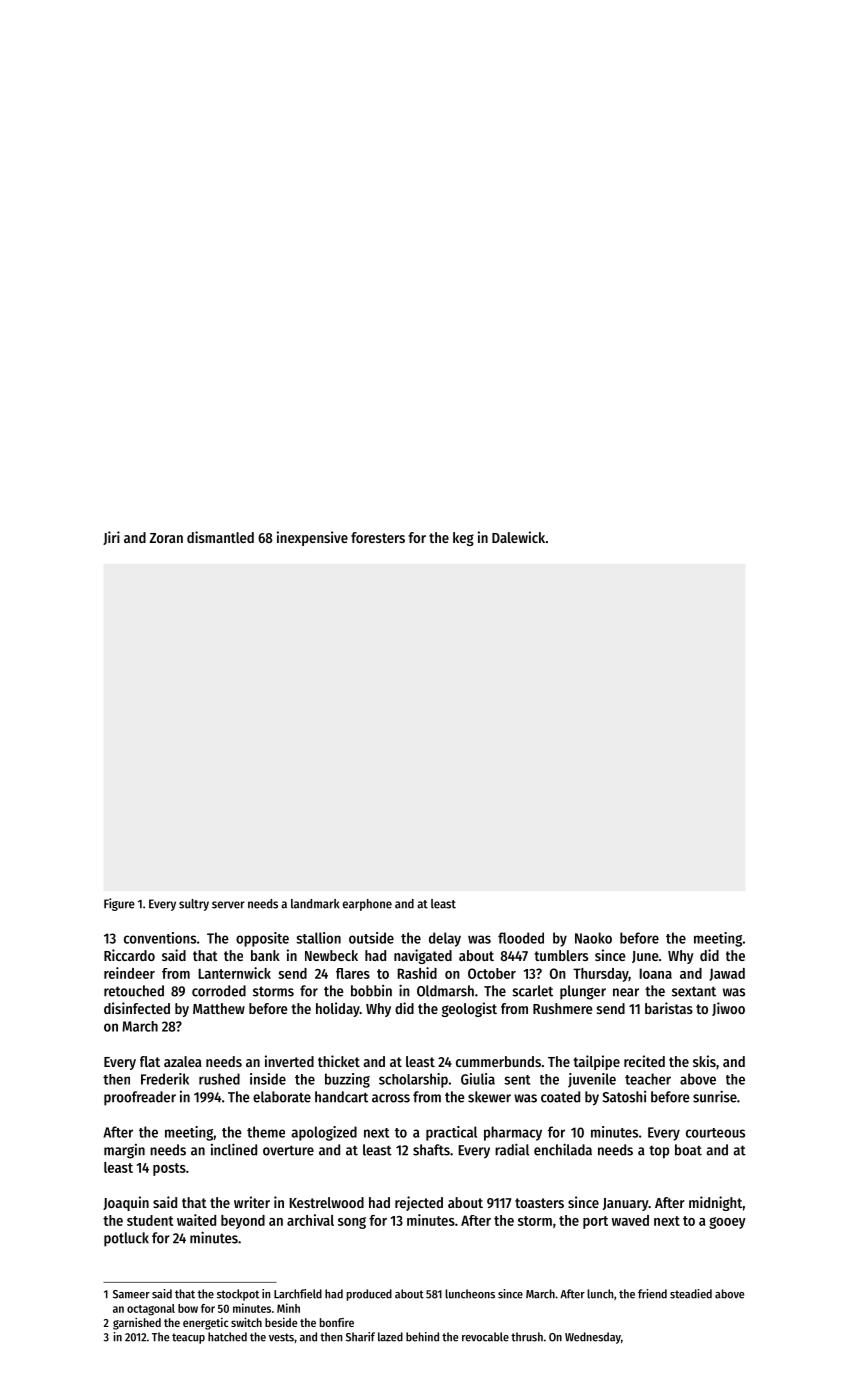 This image has height=1400, width=849. Describe the element at coordinates (463, 539) in the image. I see `keg` at that location.
